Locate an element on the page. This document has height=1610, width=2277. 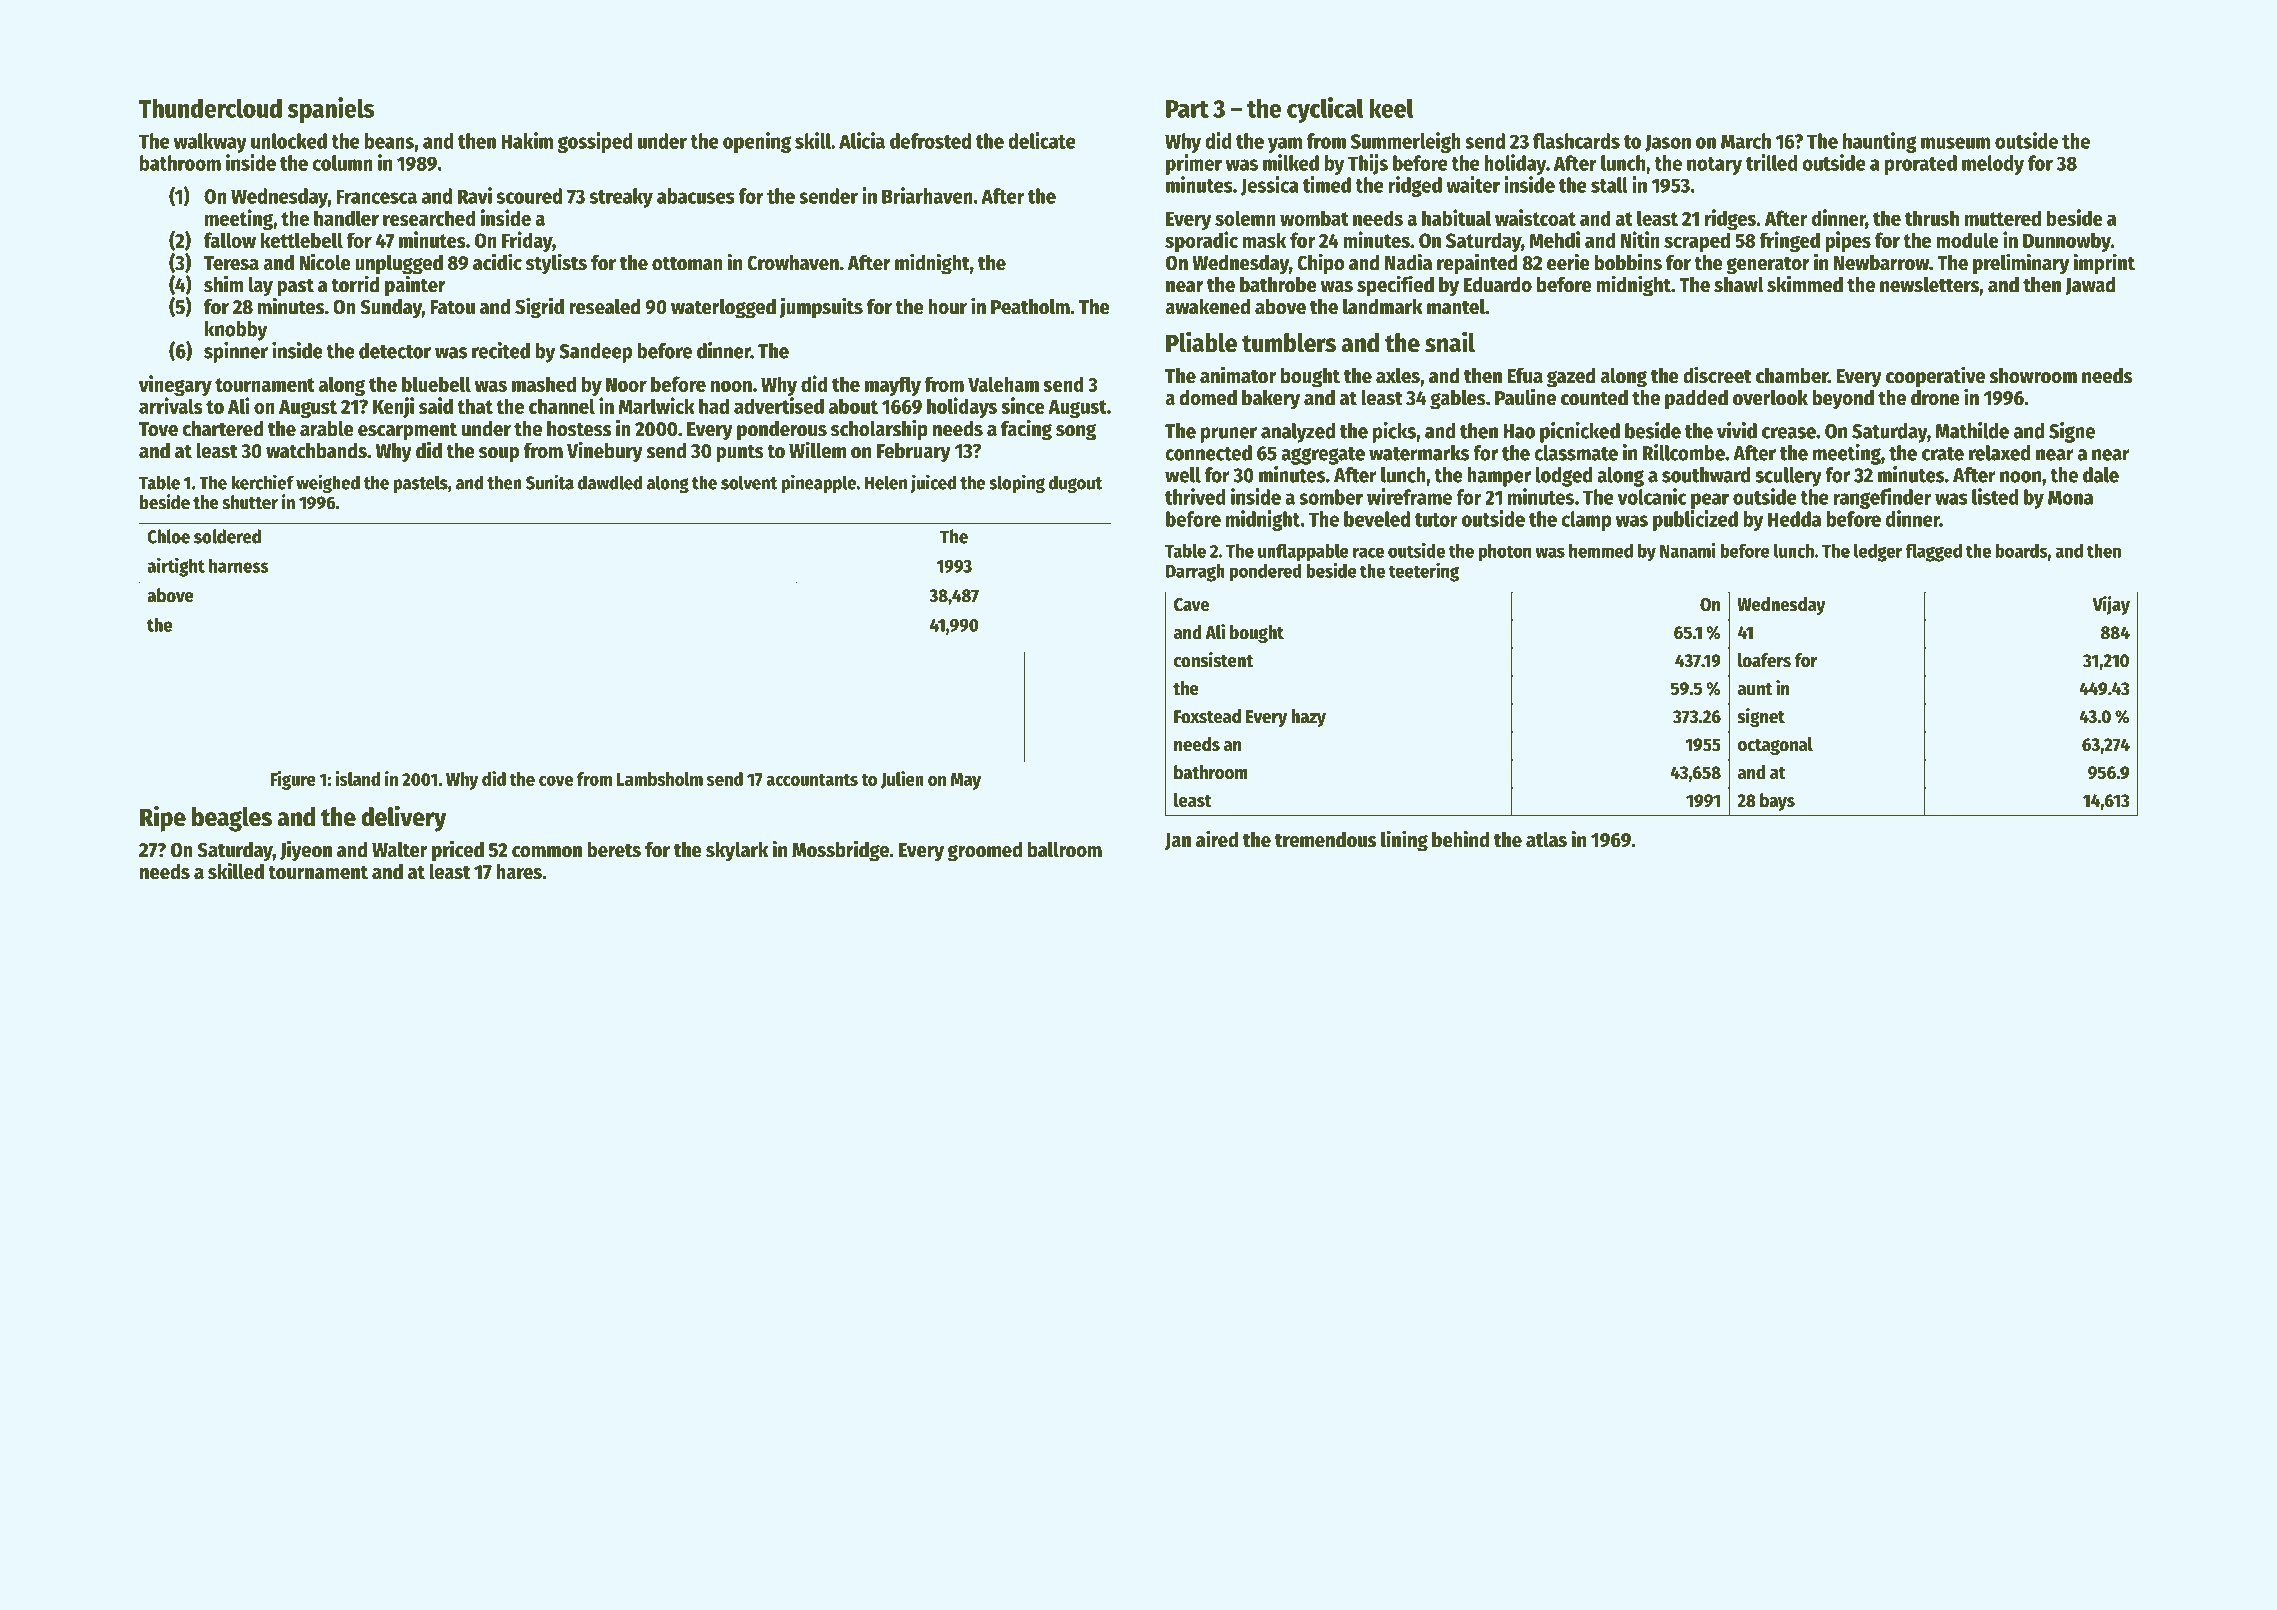
generator is located at coordinates (1768, 265).
